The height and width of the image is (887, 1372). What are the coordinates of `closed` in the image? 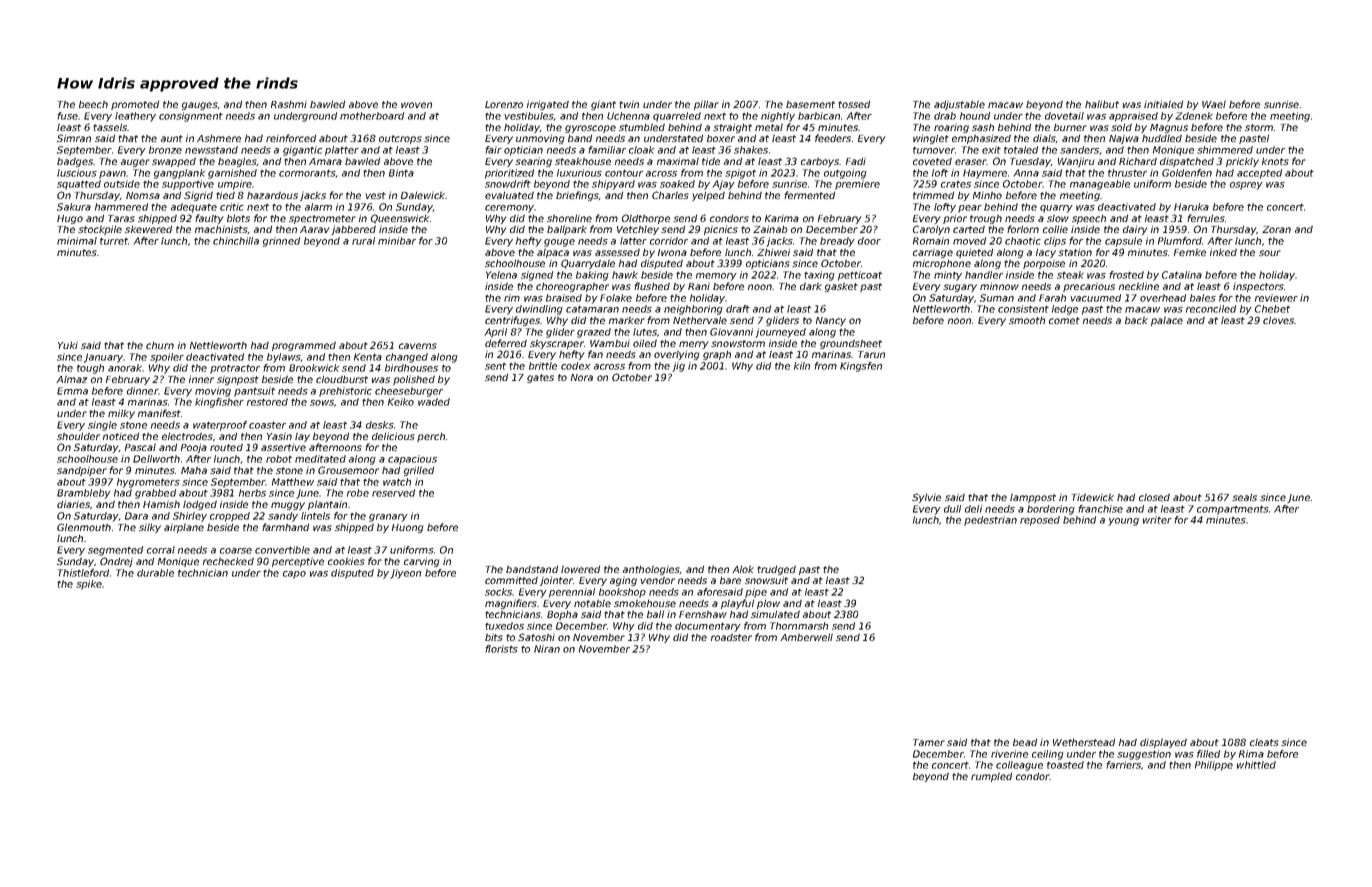 It's located at (1154, 497).
